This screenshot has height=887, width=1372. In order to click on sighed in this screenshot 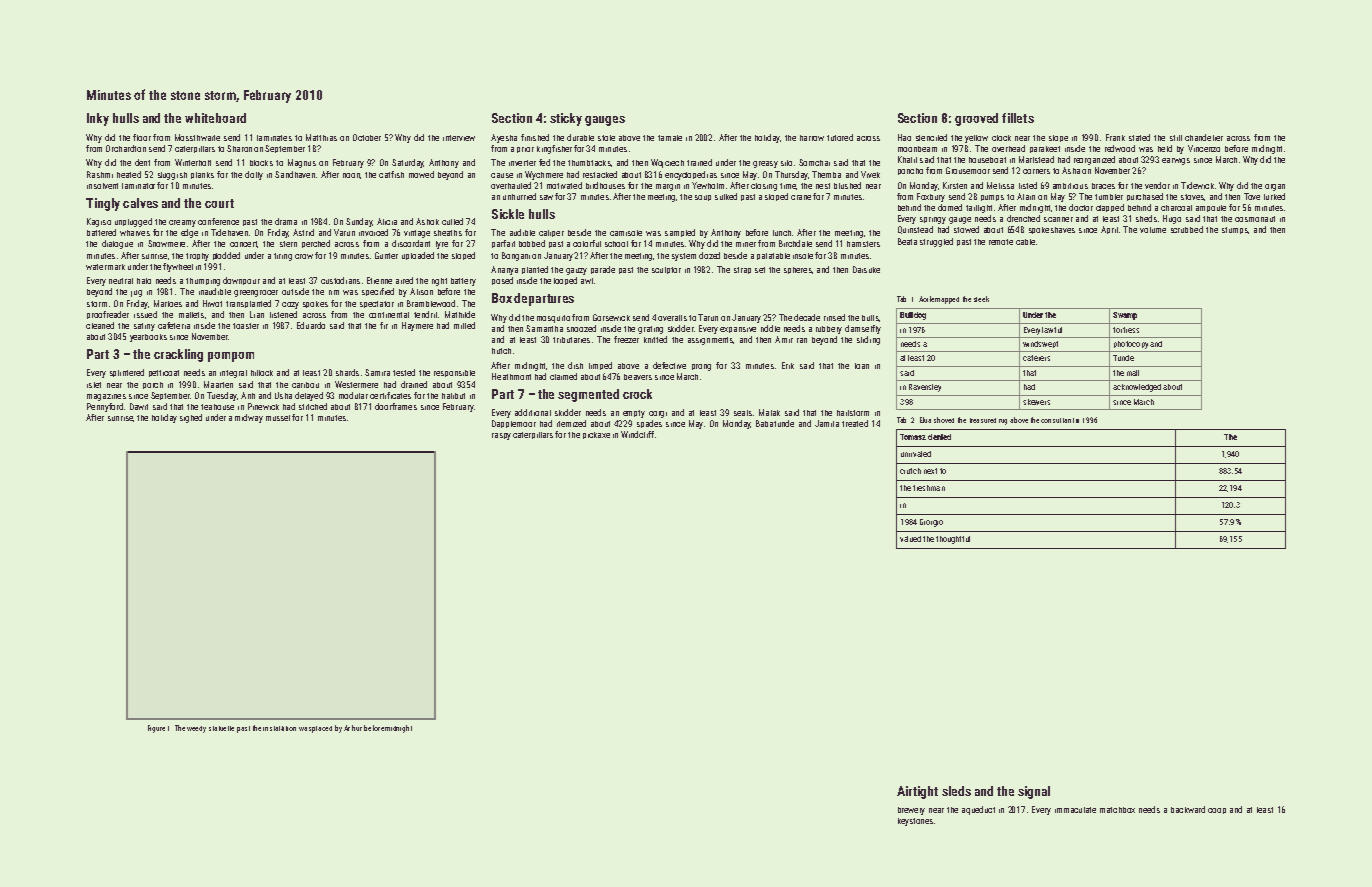, I will do `click(191, 418)`.
